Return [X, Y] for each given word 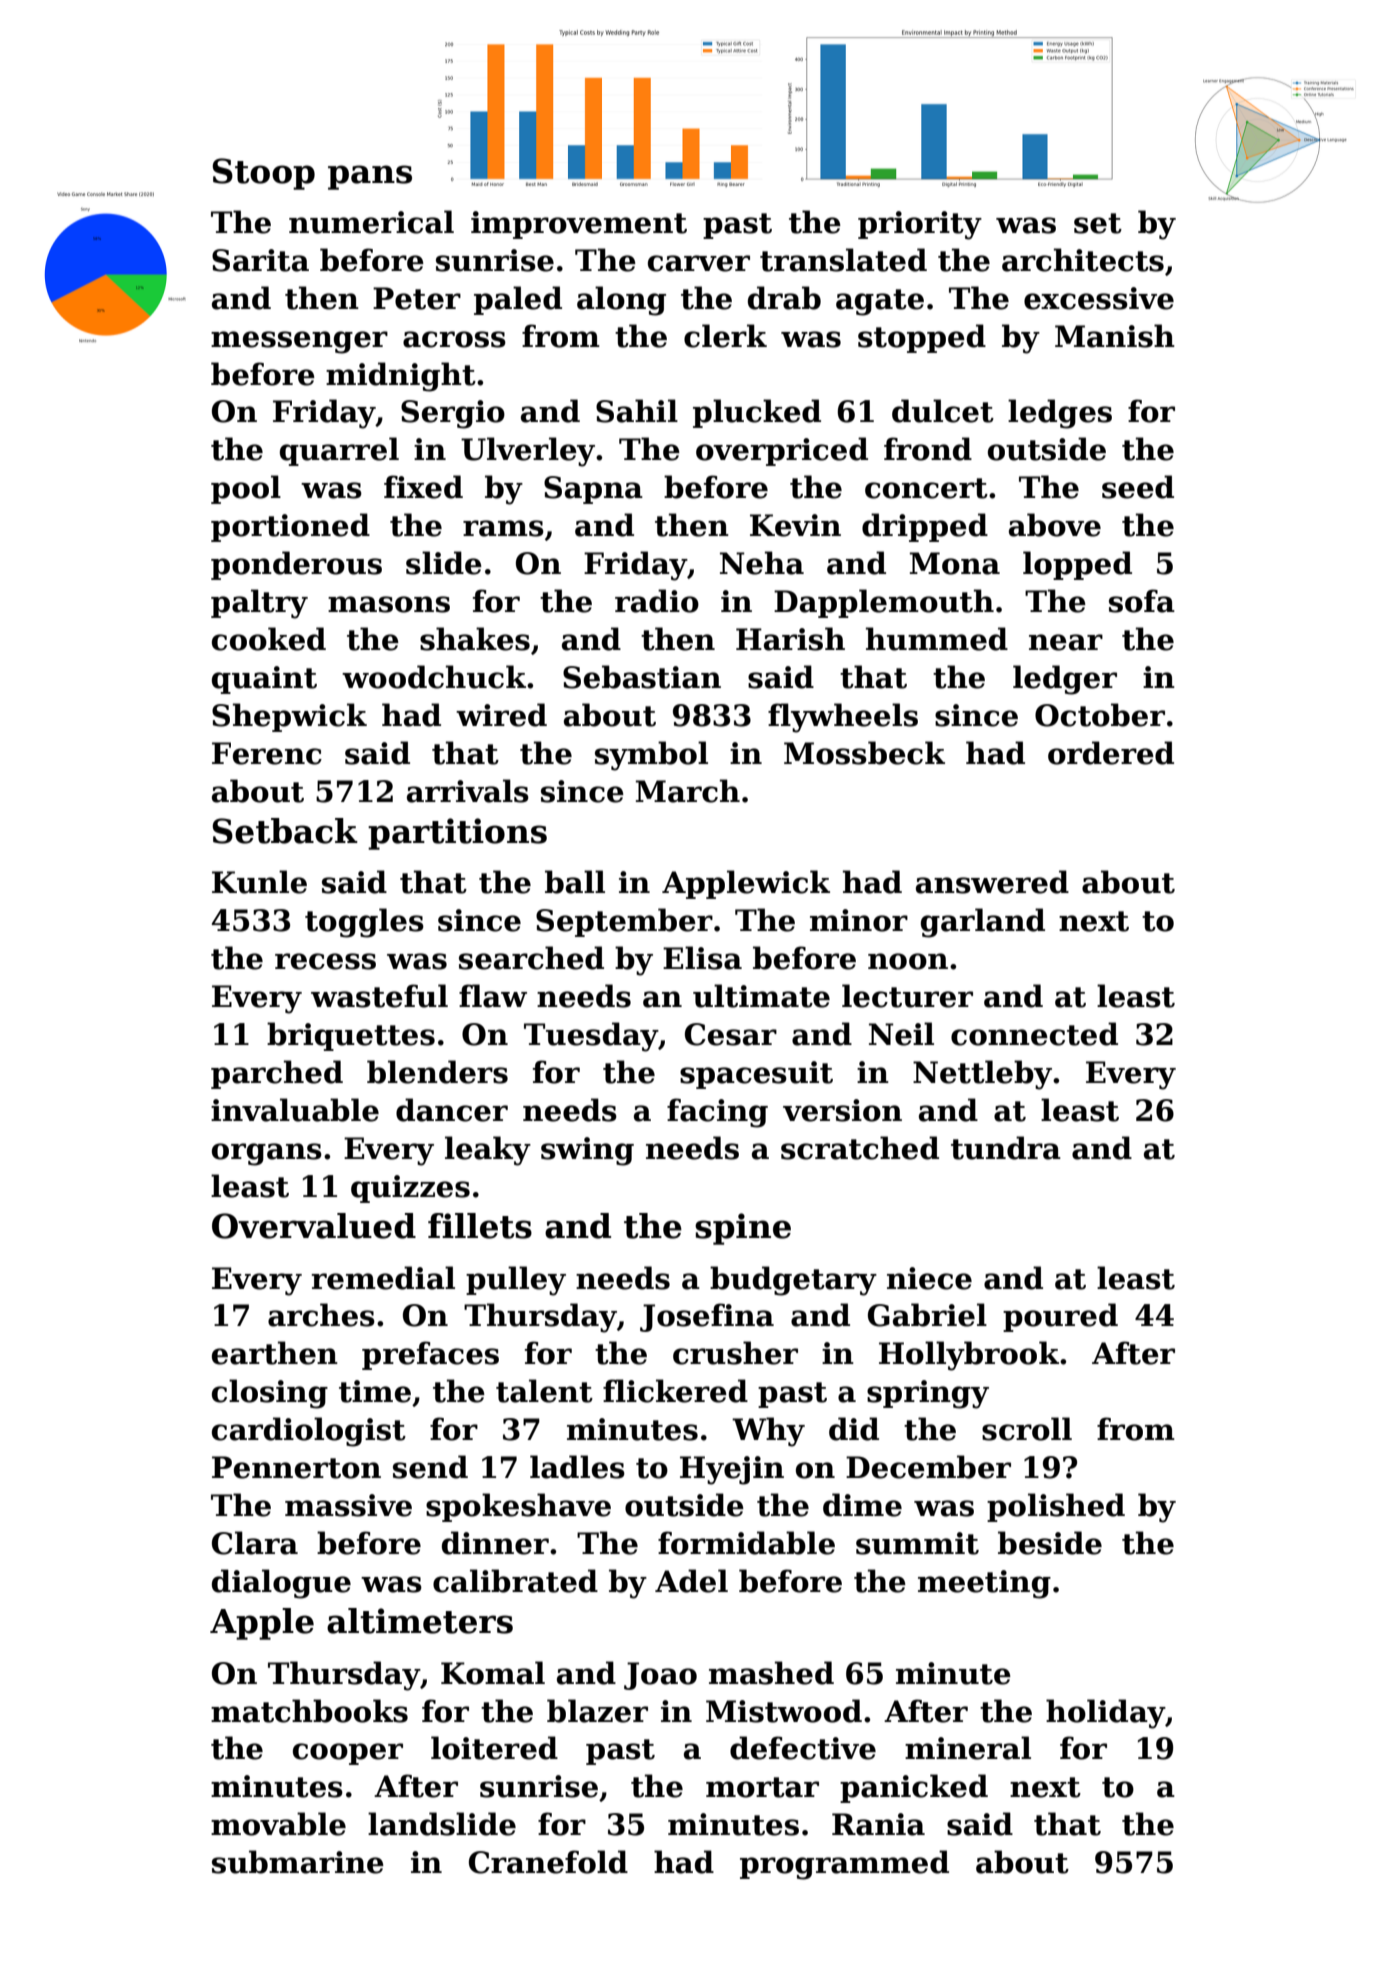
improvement [579, 225]
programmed [844, 1865]
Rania [878, 1824]
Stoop [263, 174]
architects [1083, 260]
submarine [298, 1862]
